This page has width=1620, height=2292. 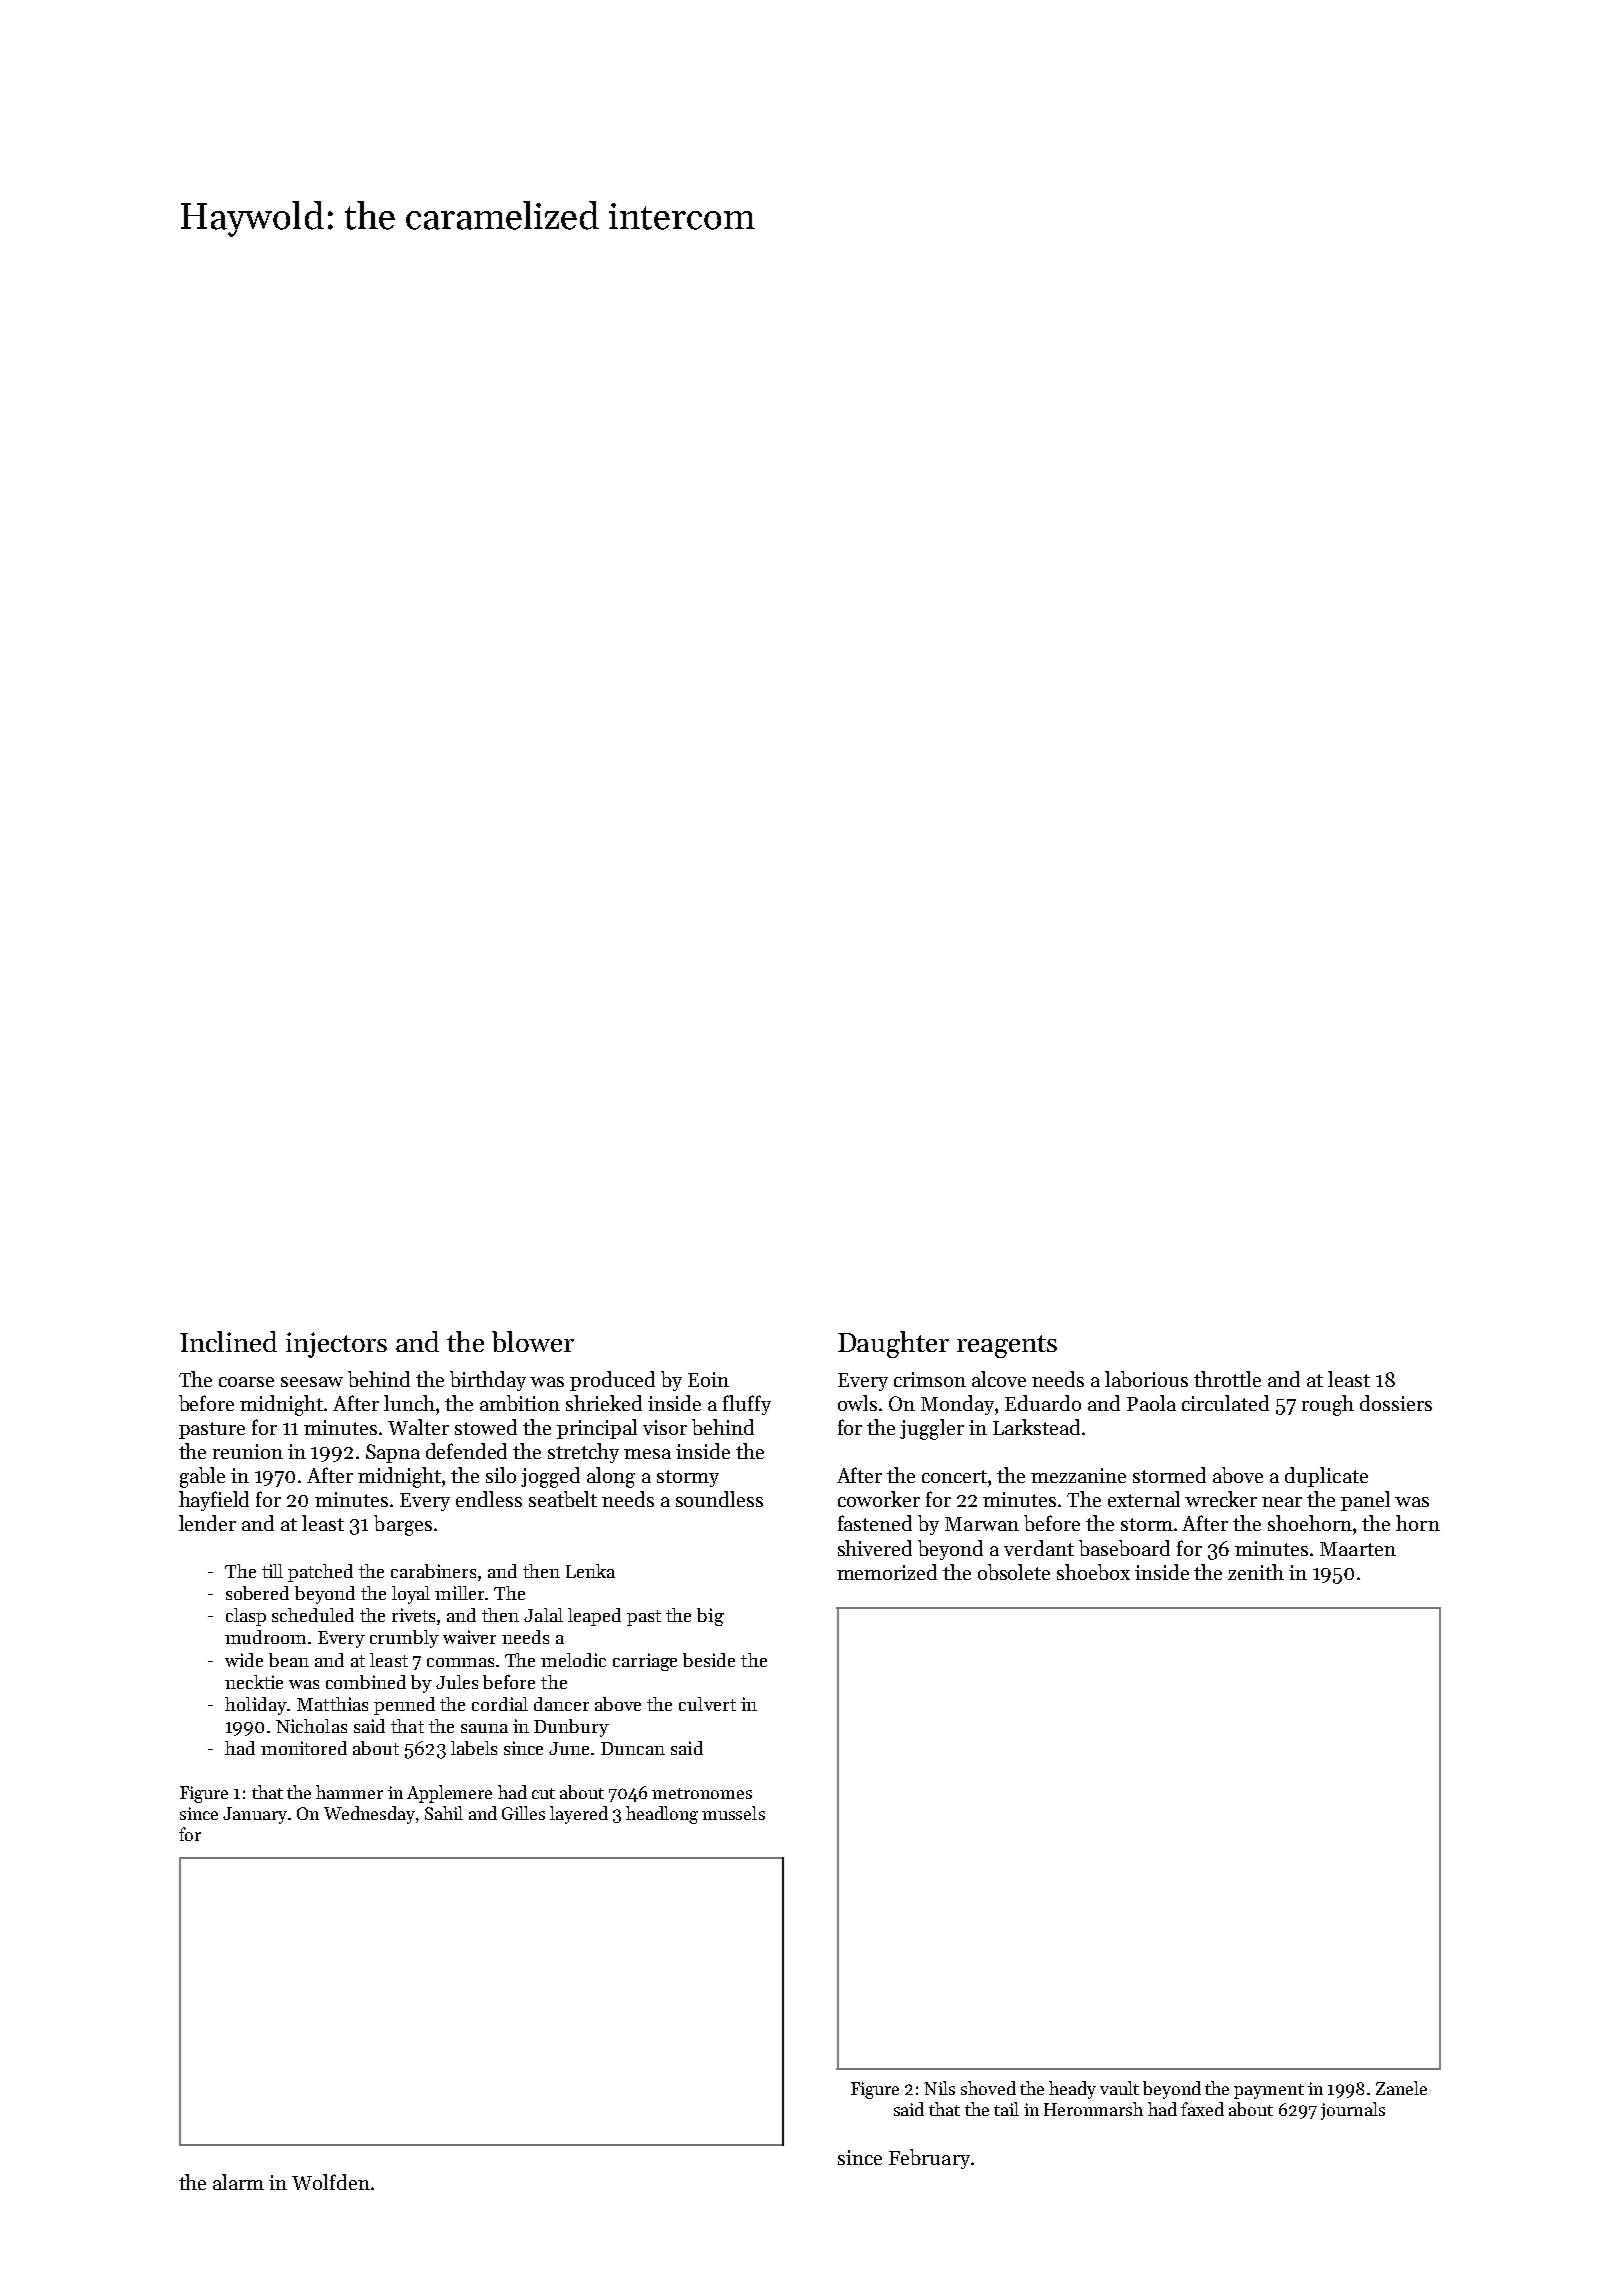 I want to click on journals, so click(x=1353, y=2111).
